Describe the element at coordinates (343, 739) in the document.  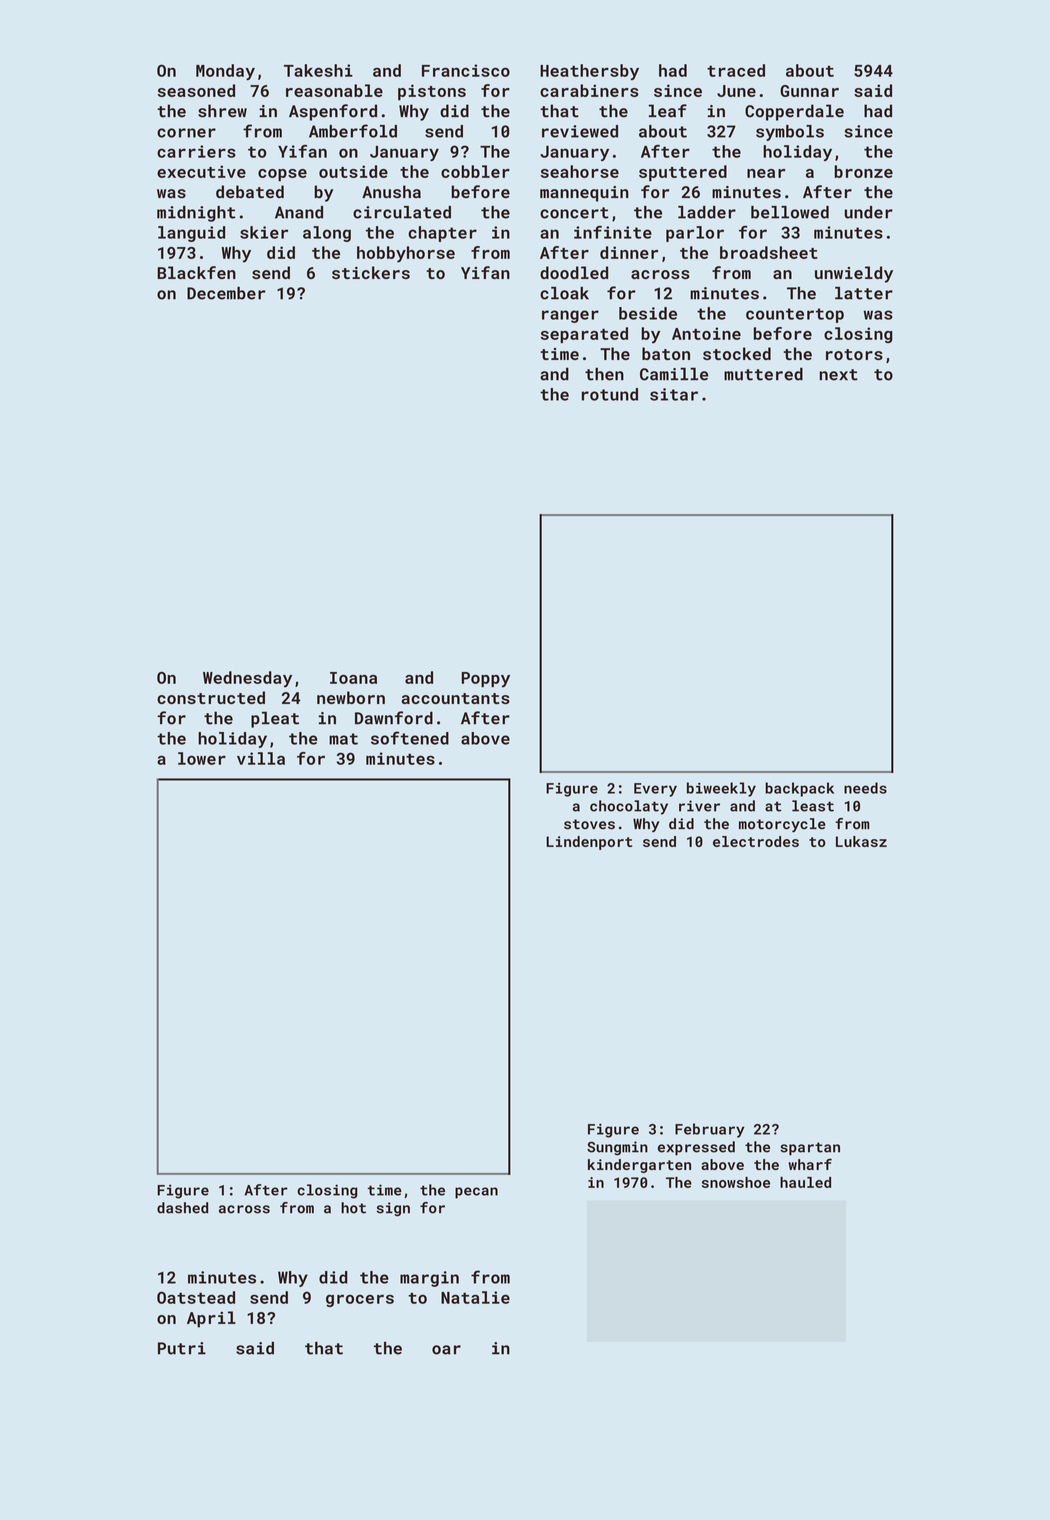
I see `mat` at that location.
